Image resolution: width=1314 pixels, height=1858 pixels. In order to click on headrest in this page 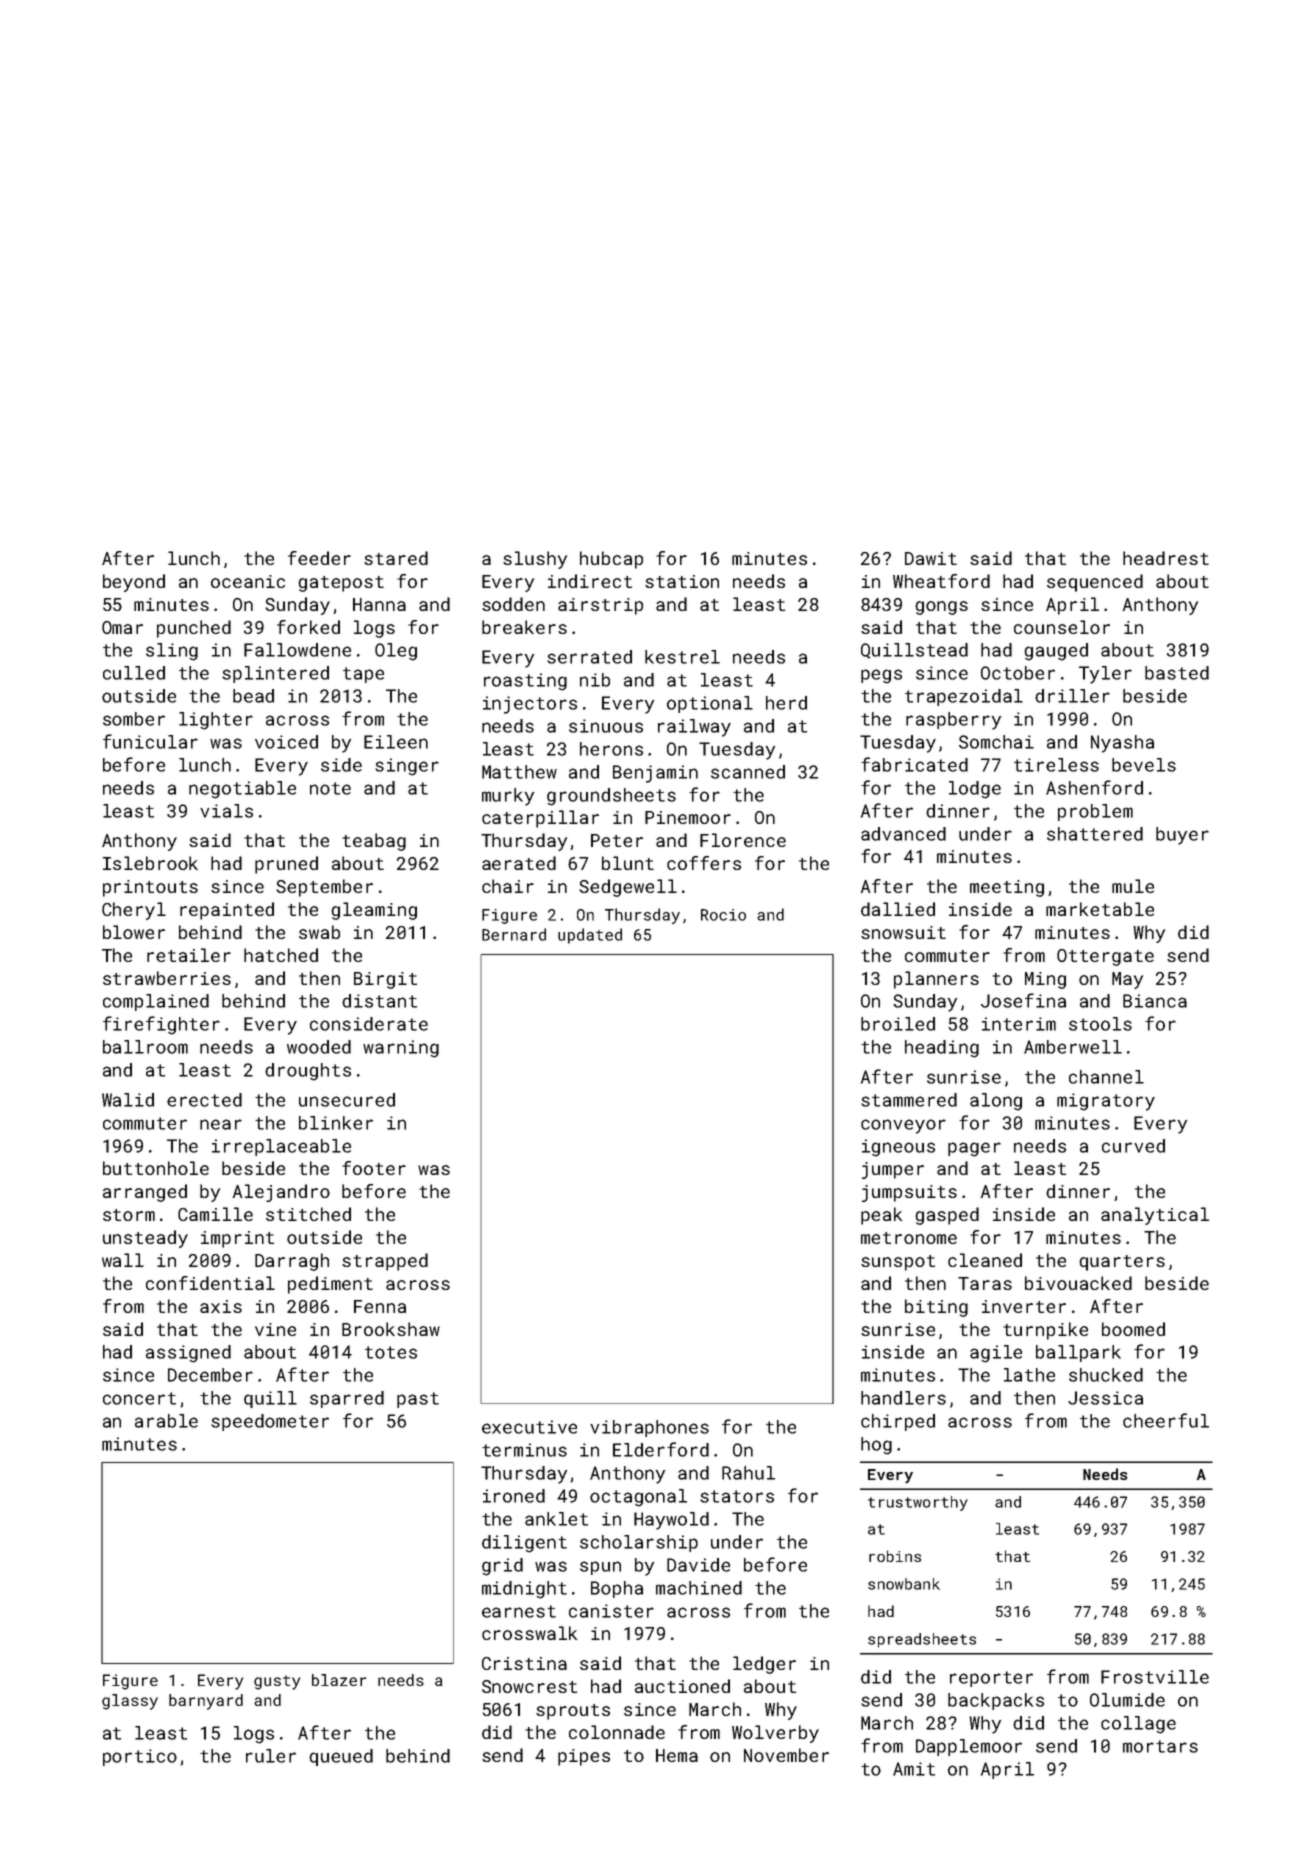, I will do `click(1166, 558)`.
